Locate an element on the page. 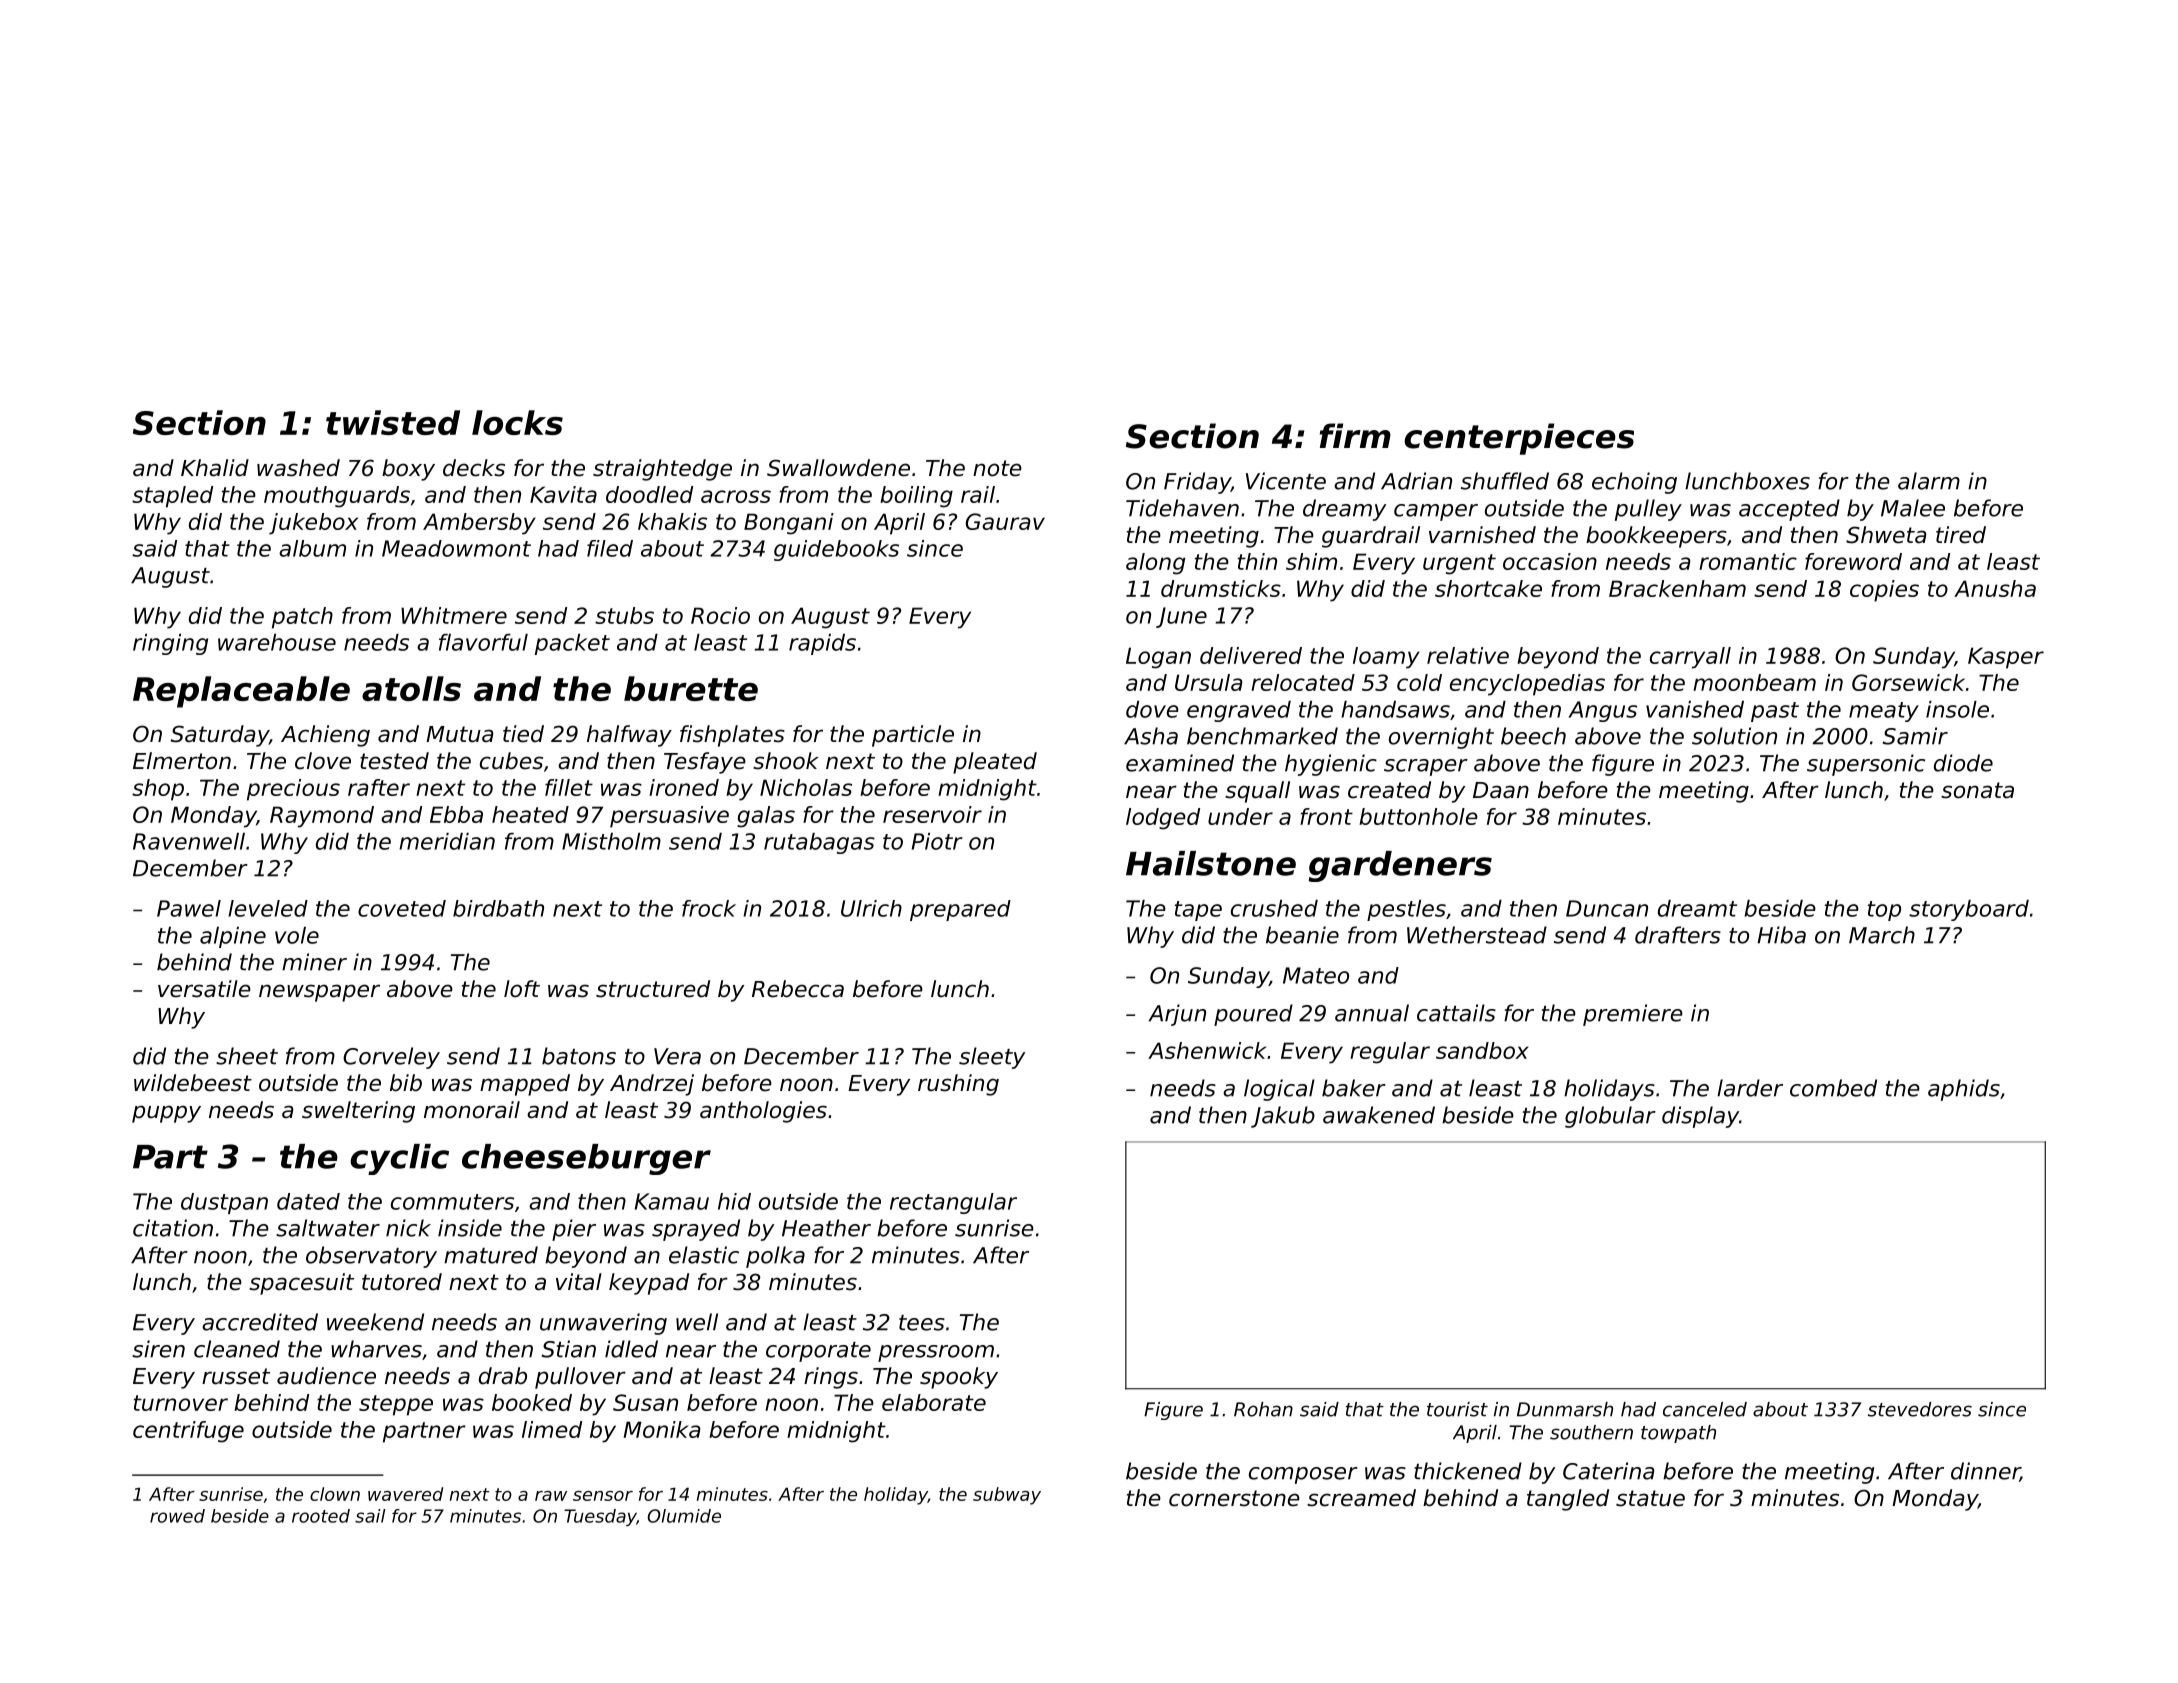 This image has width=2178, height=1683. centerpieces is located at coordinates (1519, 439).
